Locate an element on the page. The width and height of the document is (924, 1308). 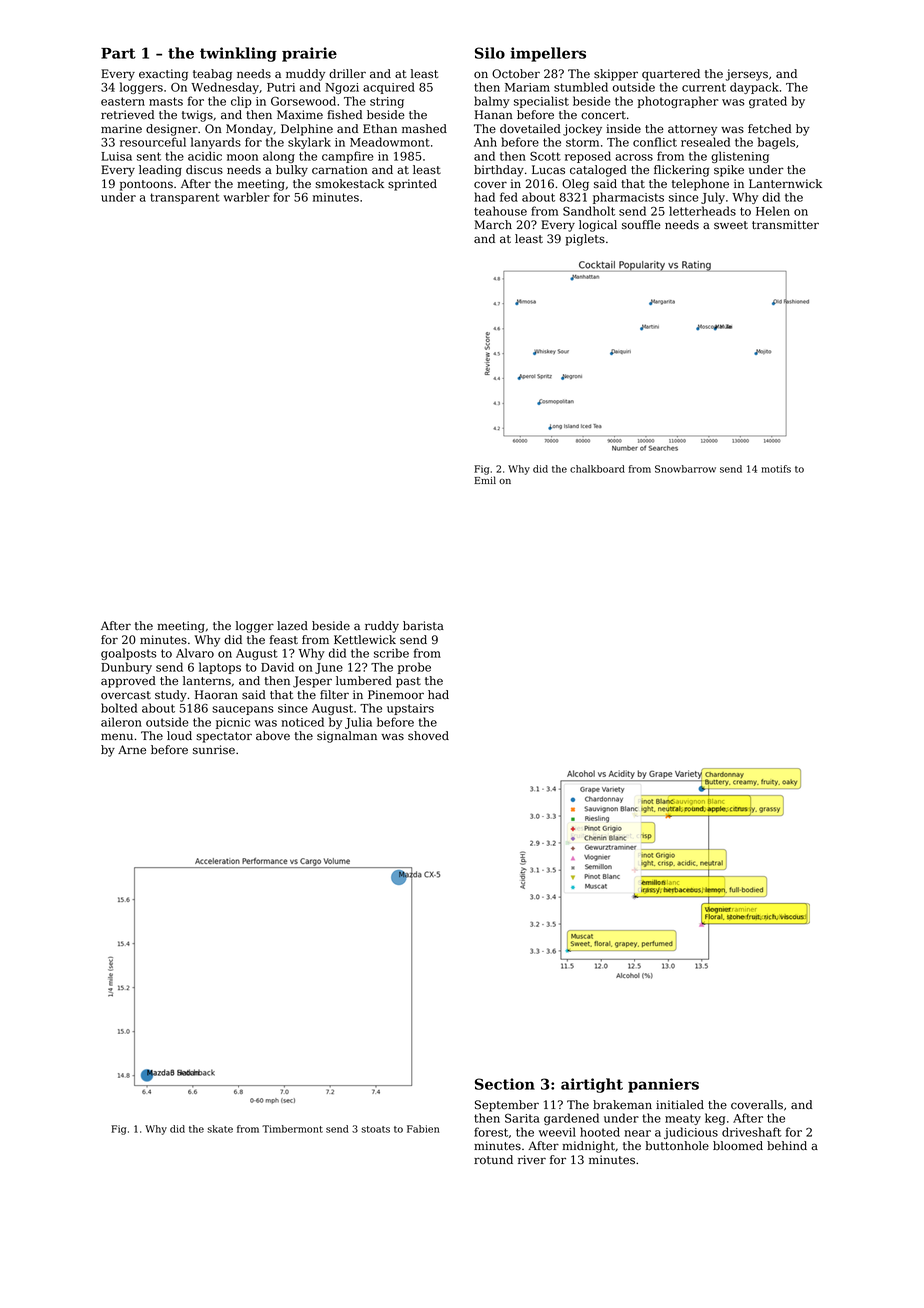
teabag is located at coordinates (212, 75).
